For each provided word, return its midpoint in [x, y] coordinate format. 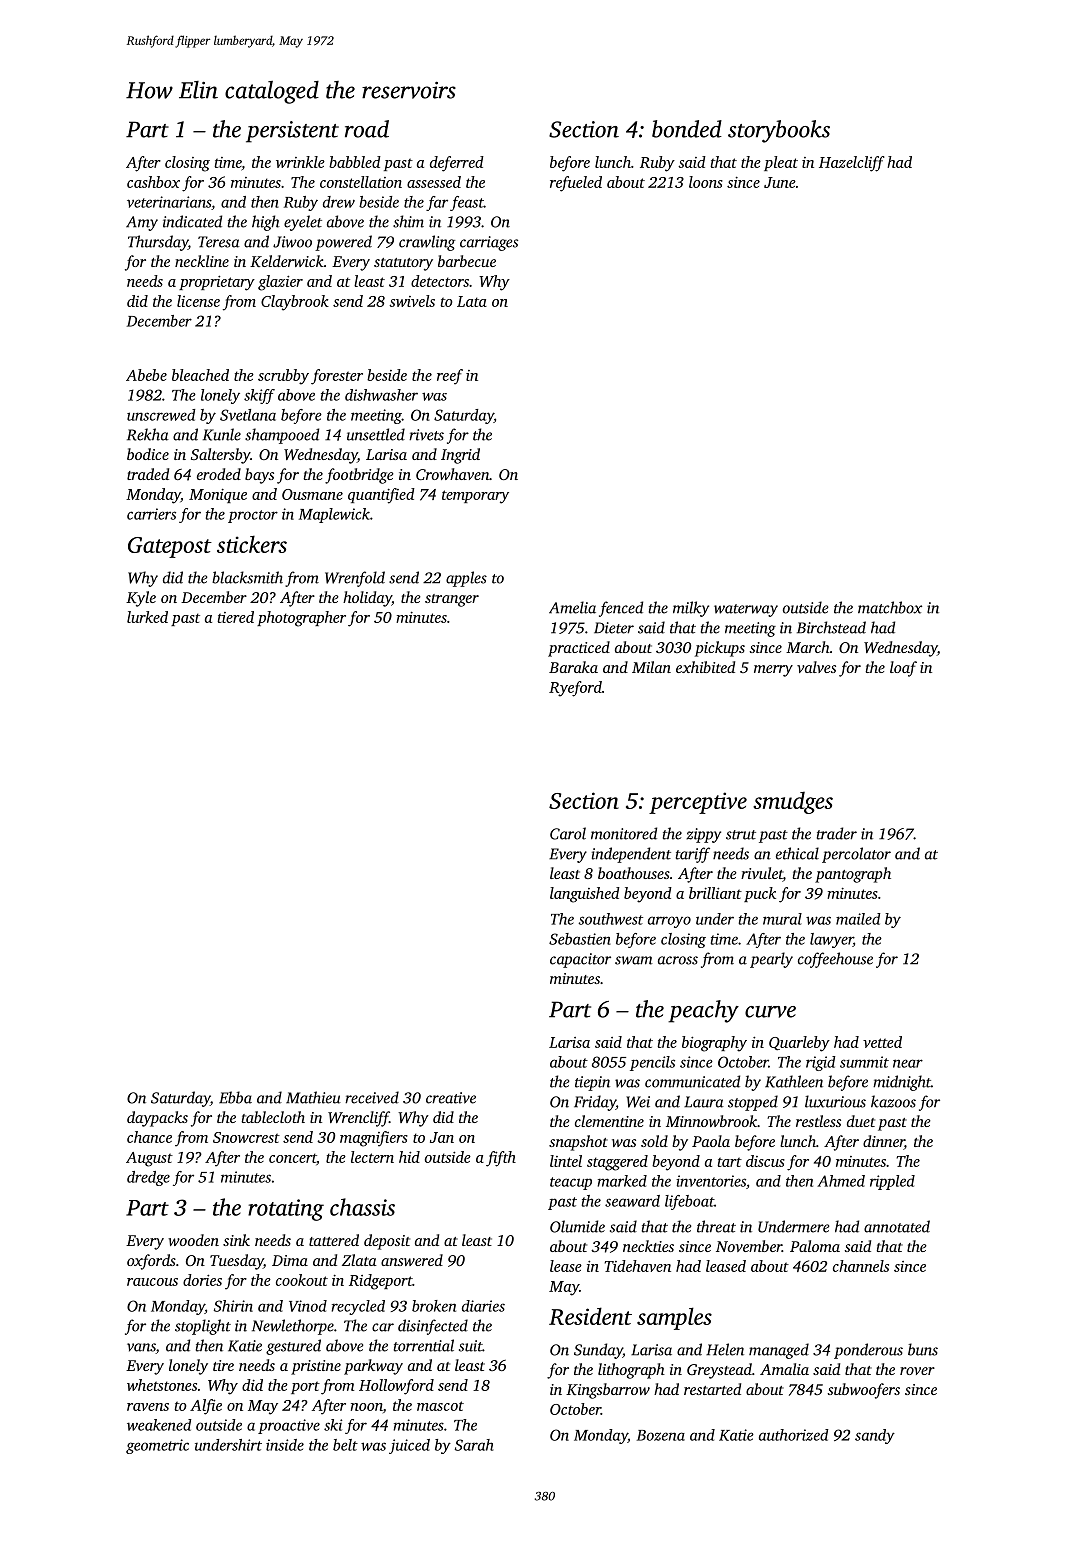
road [367, 129]
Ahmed [841, 1181]
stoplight [203, 1327]
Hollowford [396, 1387]
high [266, 223]
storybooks [779, 131]
